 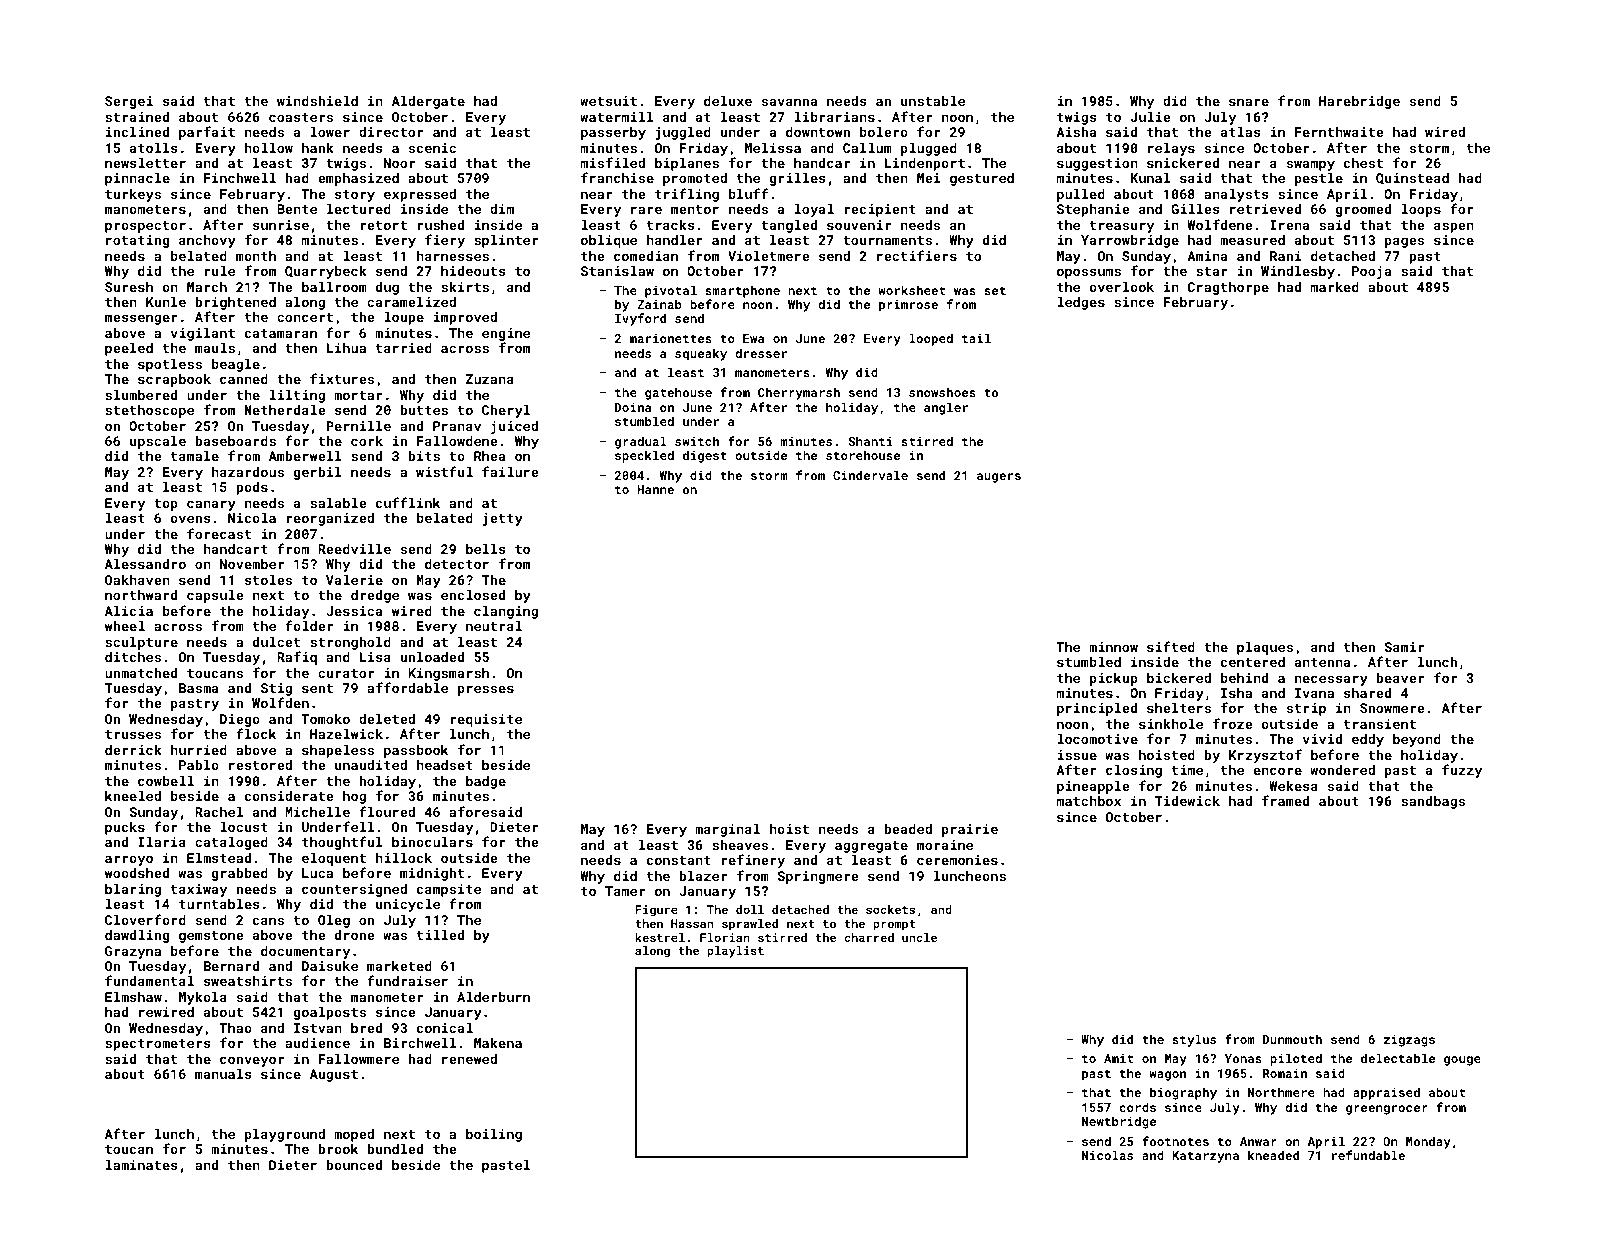 What do you see at coordinates (633, 407) in the screenshot?
I see `Doina` at bounding box center [633, 407].
